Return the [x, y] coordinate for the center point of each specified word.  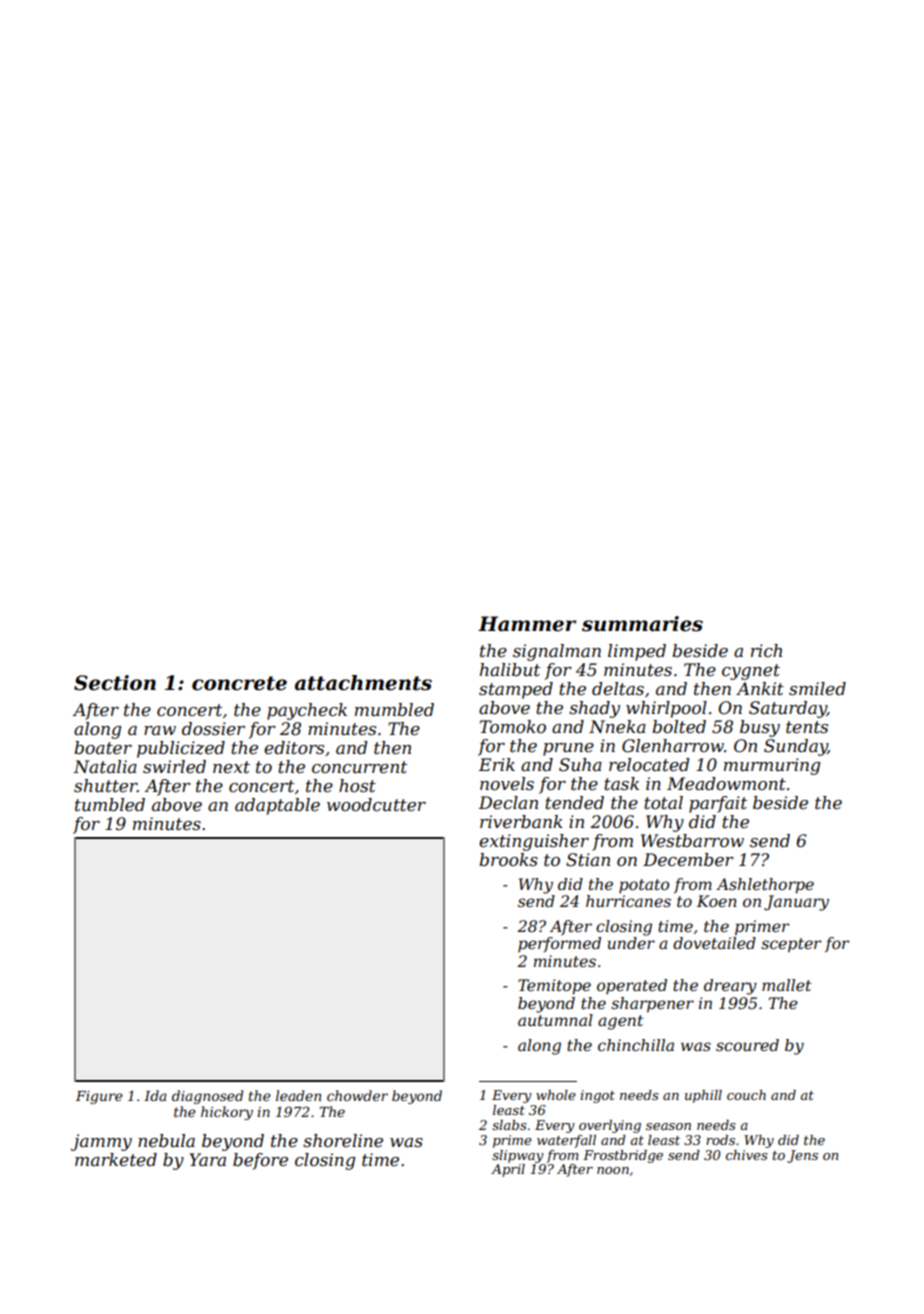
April [508, 1170]
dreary [730, 987]
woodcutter [376, 805]
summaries [642, 624]
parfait [718, 804]
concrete [239, 683]
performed [559, 944]
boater [103, 748]
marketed [116, 1160]
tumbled [110, 805]
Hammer [527, 624]
